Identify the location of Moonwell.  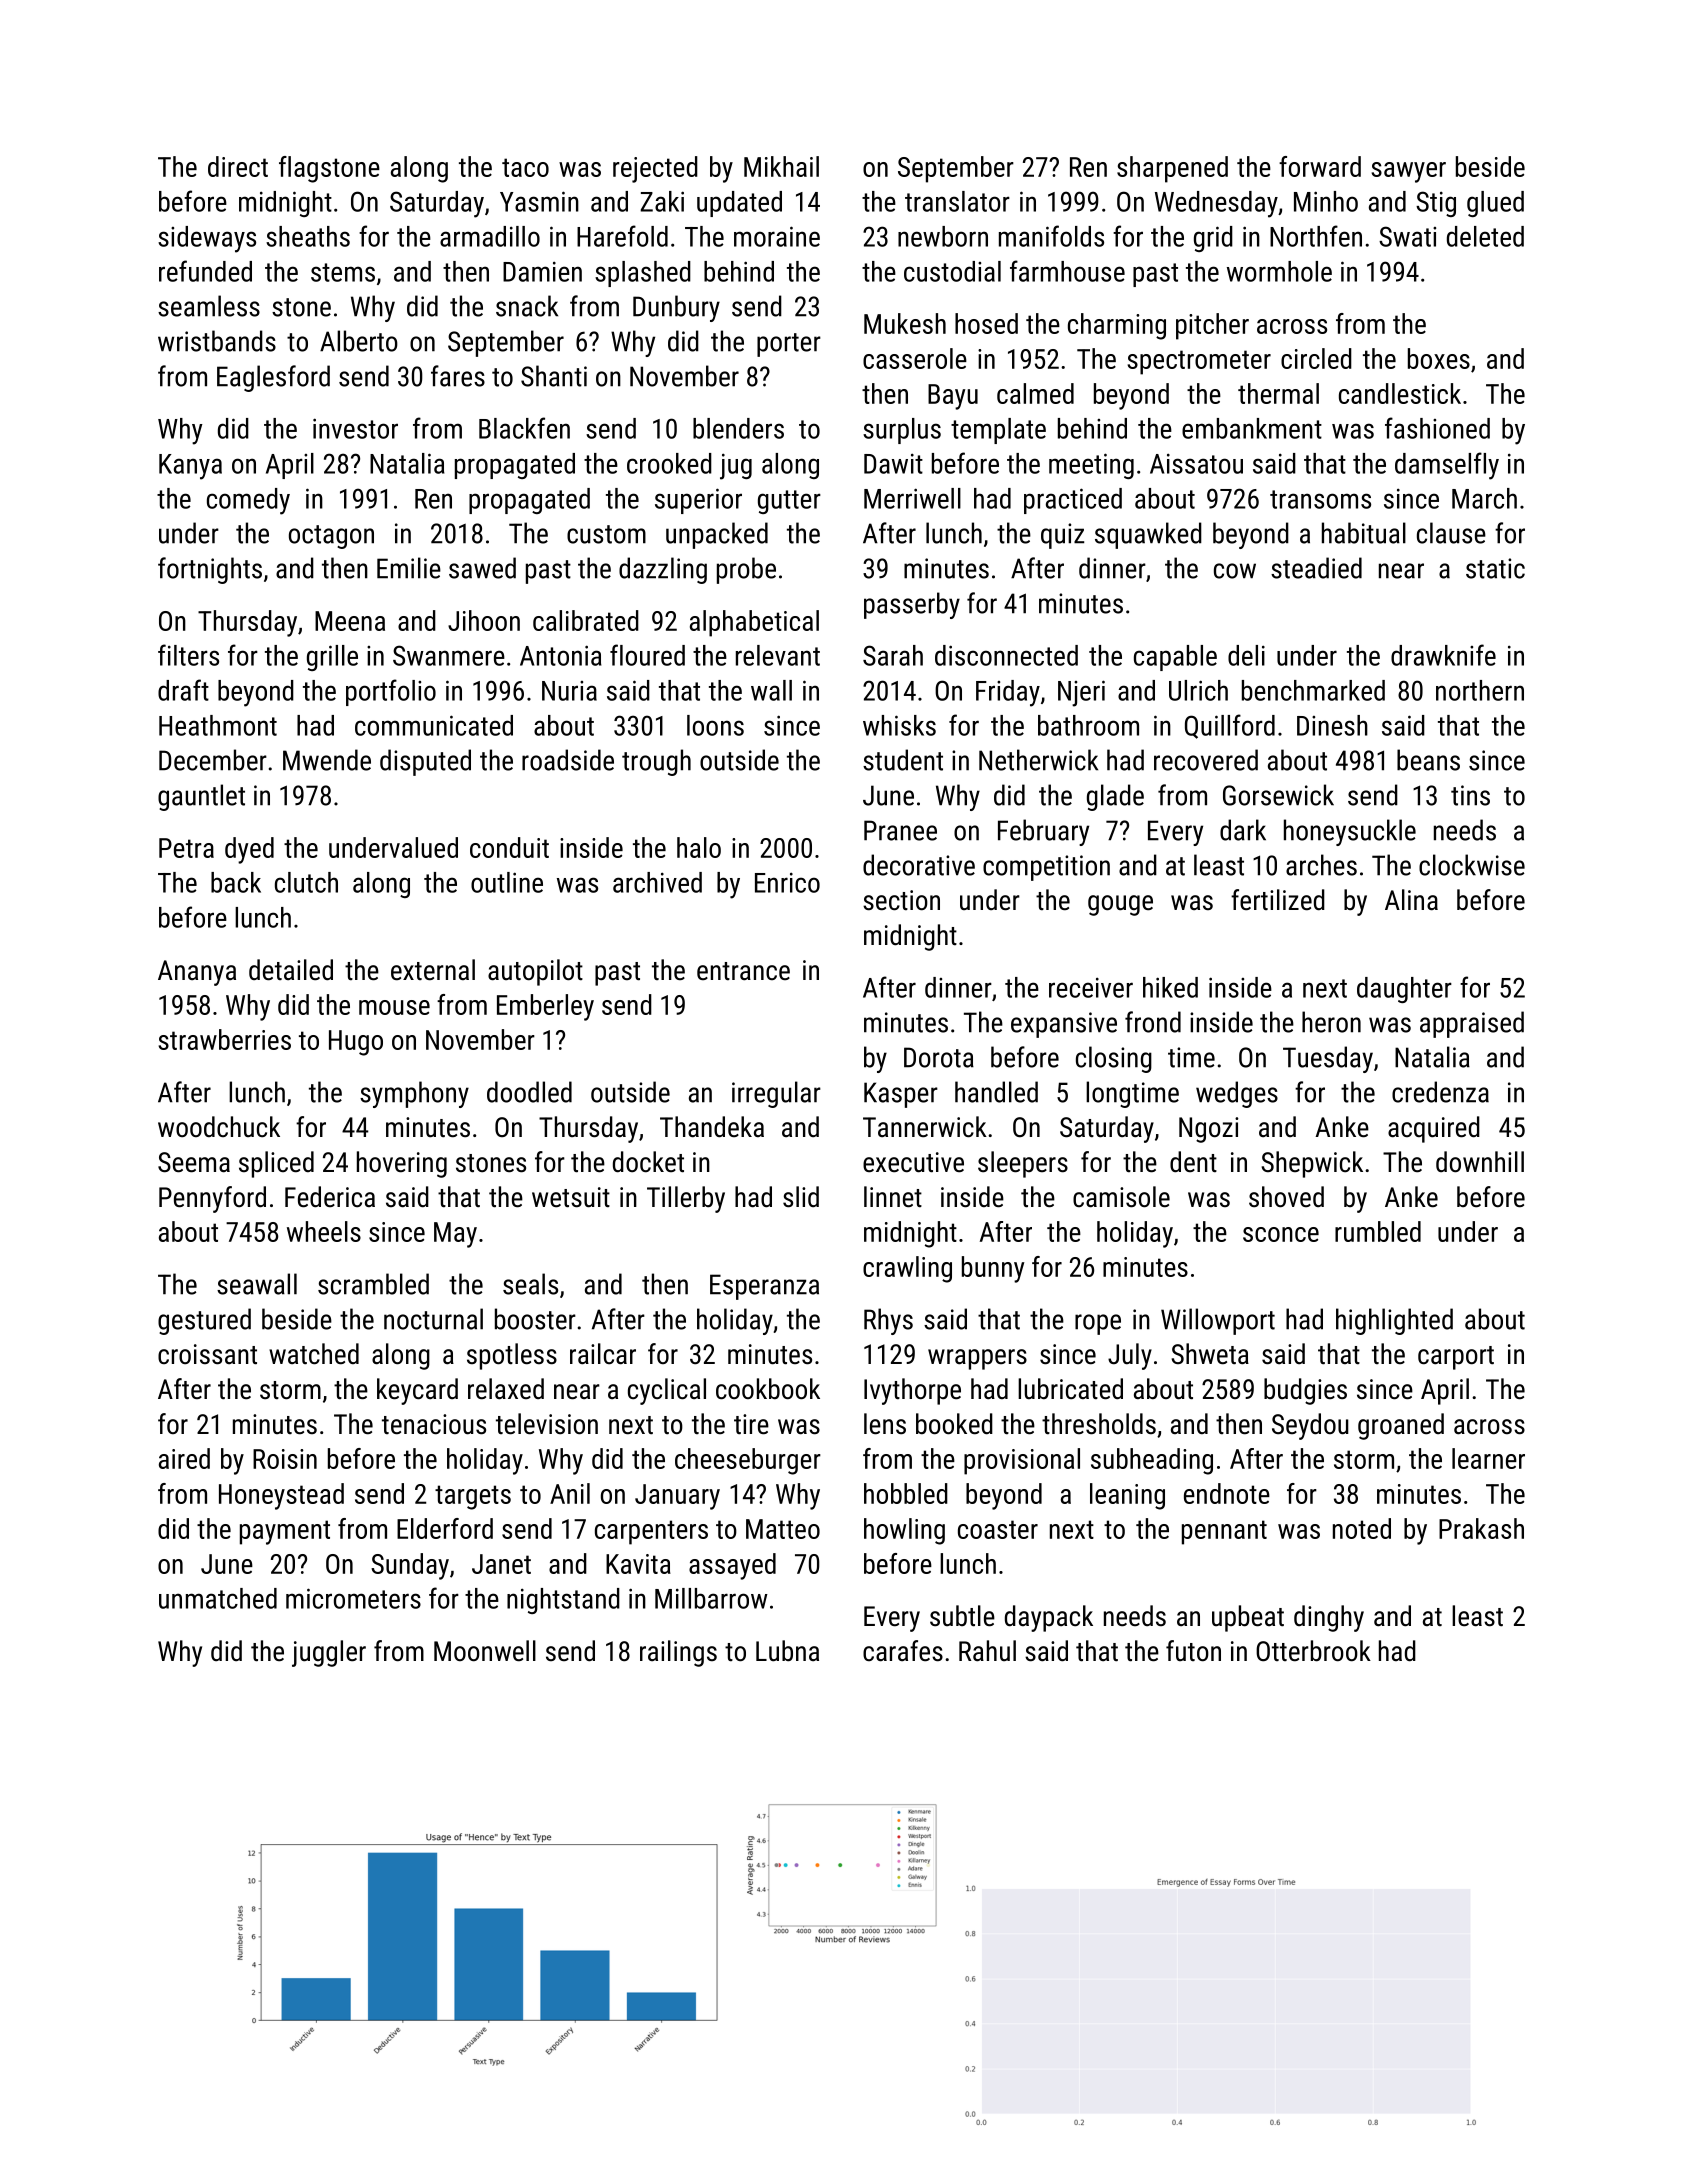
(485, 1651).
